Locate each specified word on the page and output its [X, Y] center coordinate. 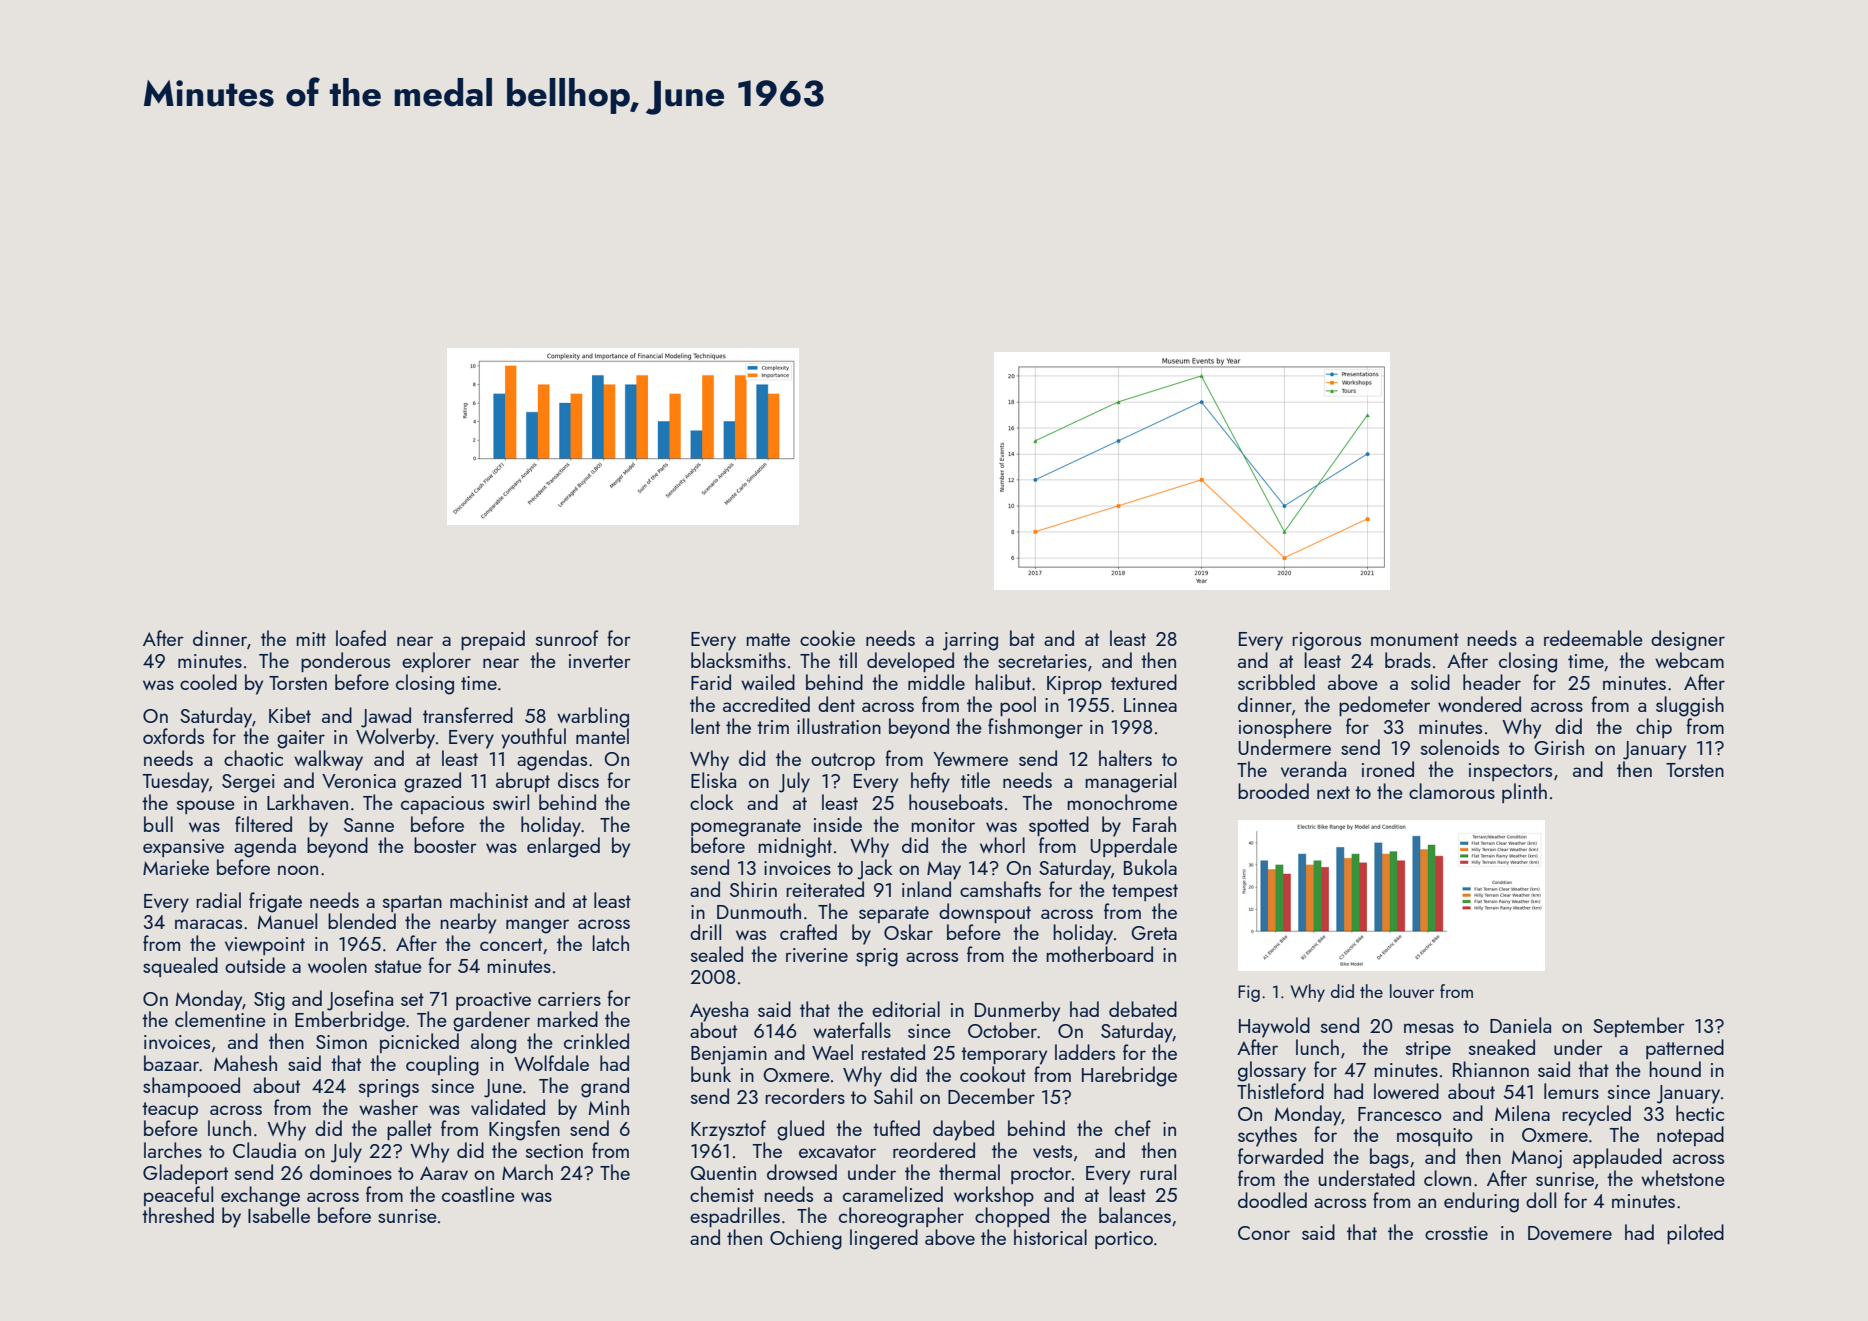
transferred [468, 715]
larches [173, 1150]
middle [936, 682]
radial [218, 900]
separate [894, 914]
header [1492, 682]
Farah [1154, 824]
